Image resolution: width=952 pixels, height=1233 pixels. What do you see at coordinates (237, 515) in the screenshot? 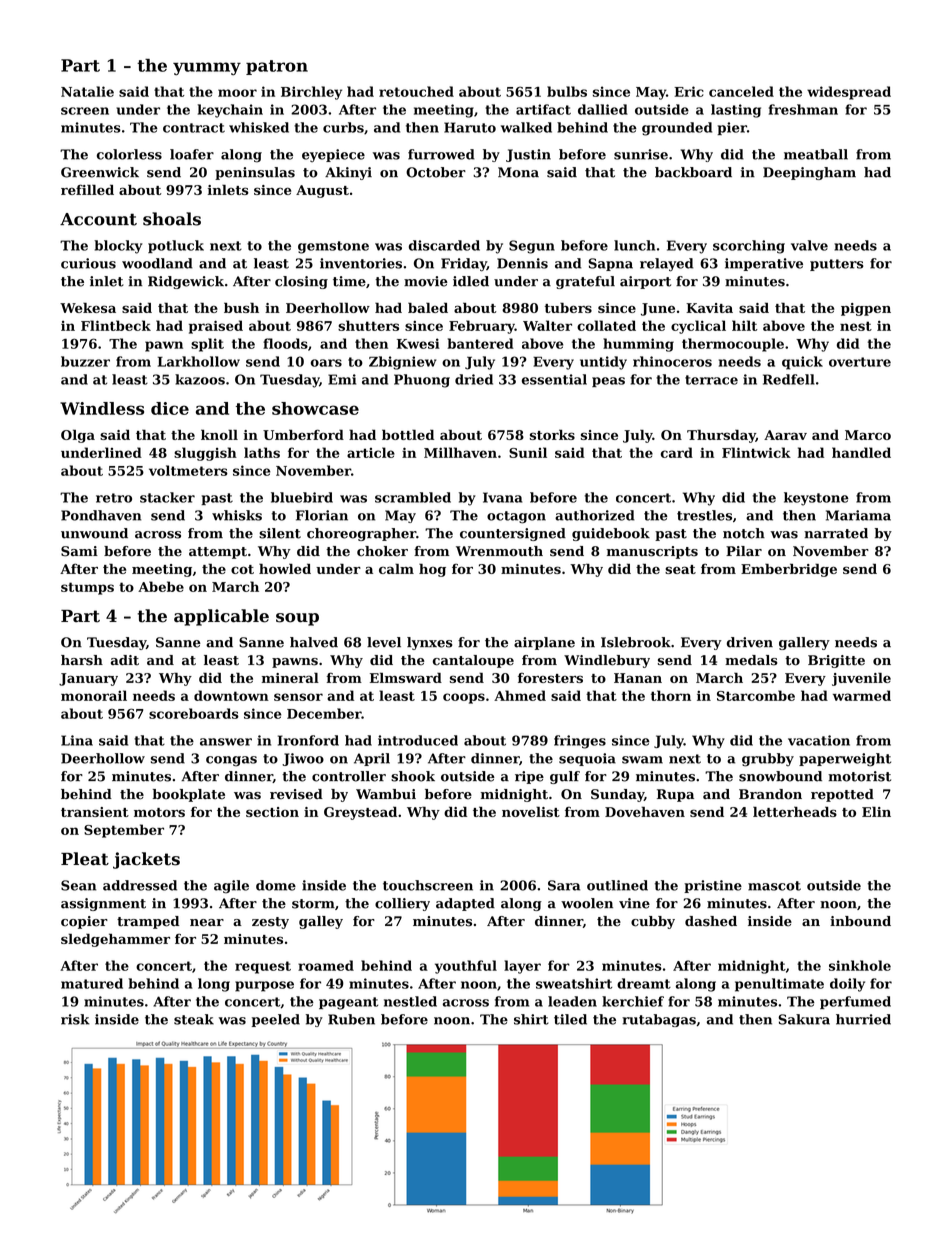
I see `whisks` at bounding box center [237, 515].
